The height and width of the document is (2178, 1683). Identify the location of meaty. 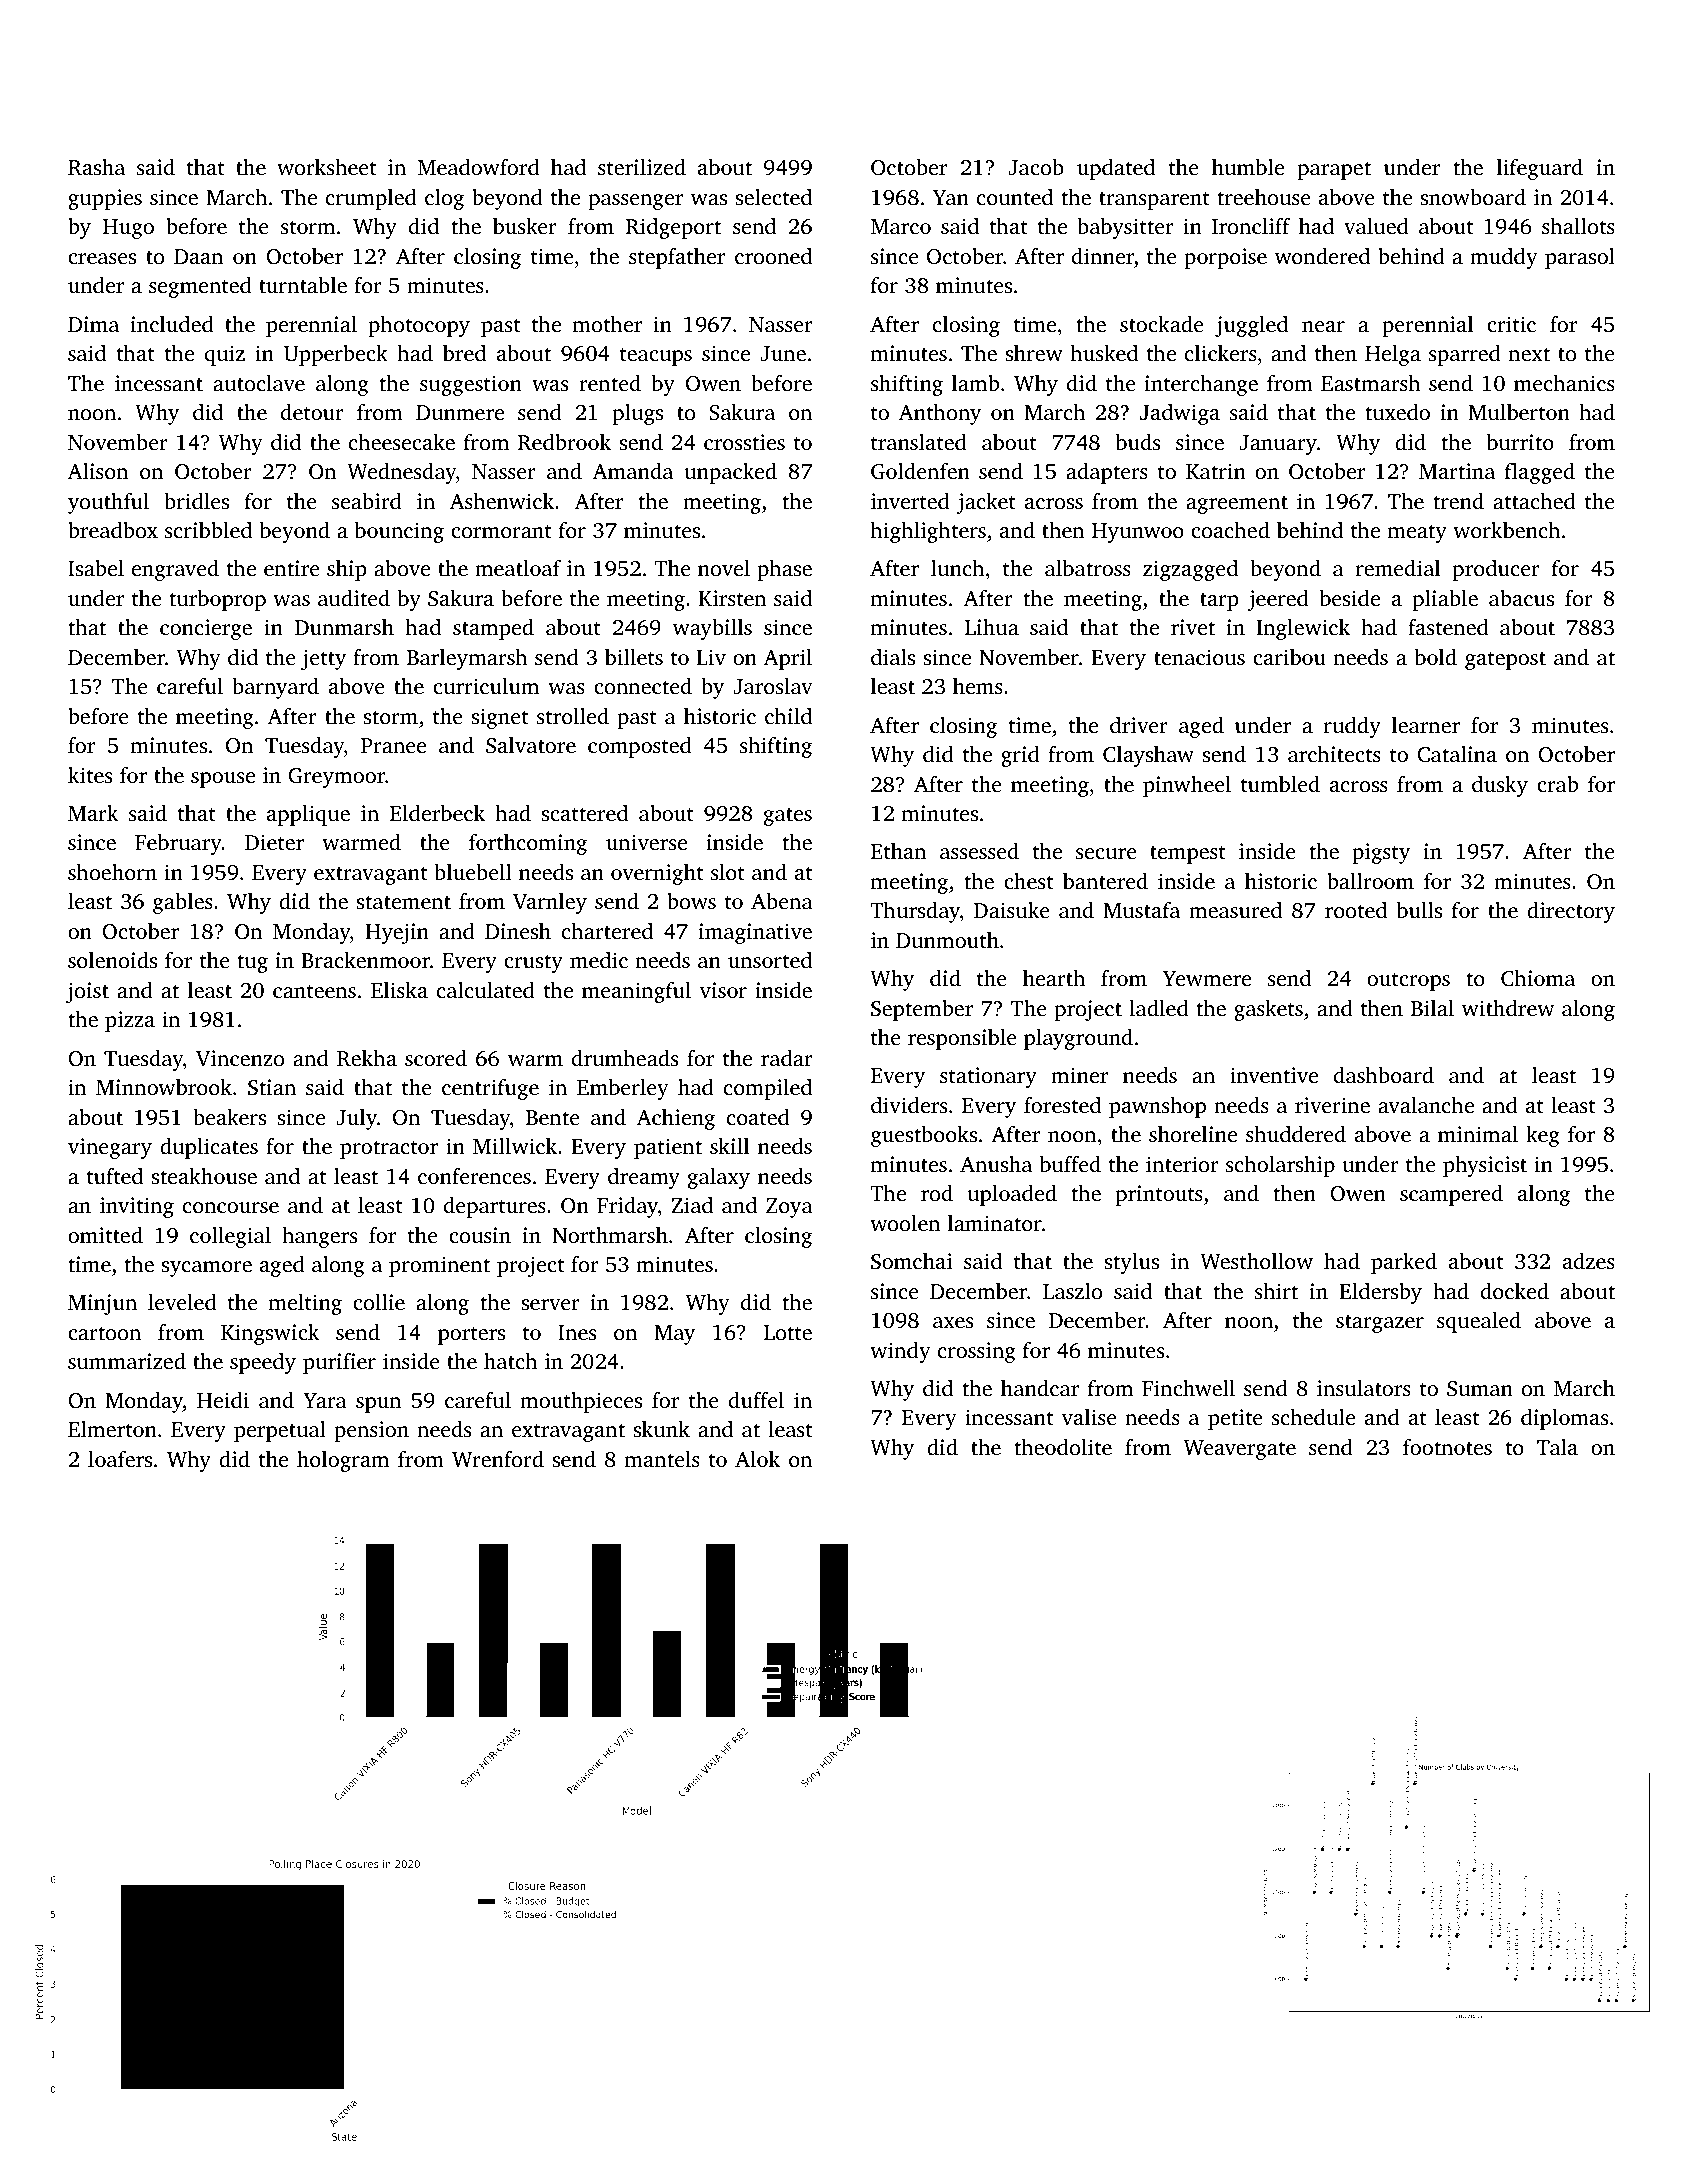
(1417, 534).
